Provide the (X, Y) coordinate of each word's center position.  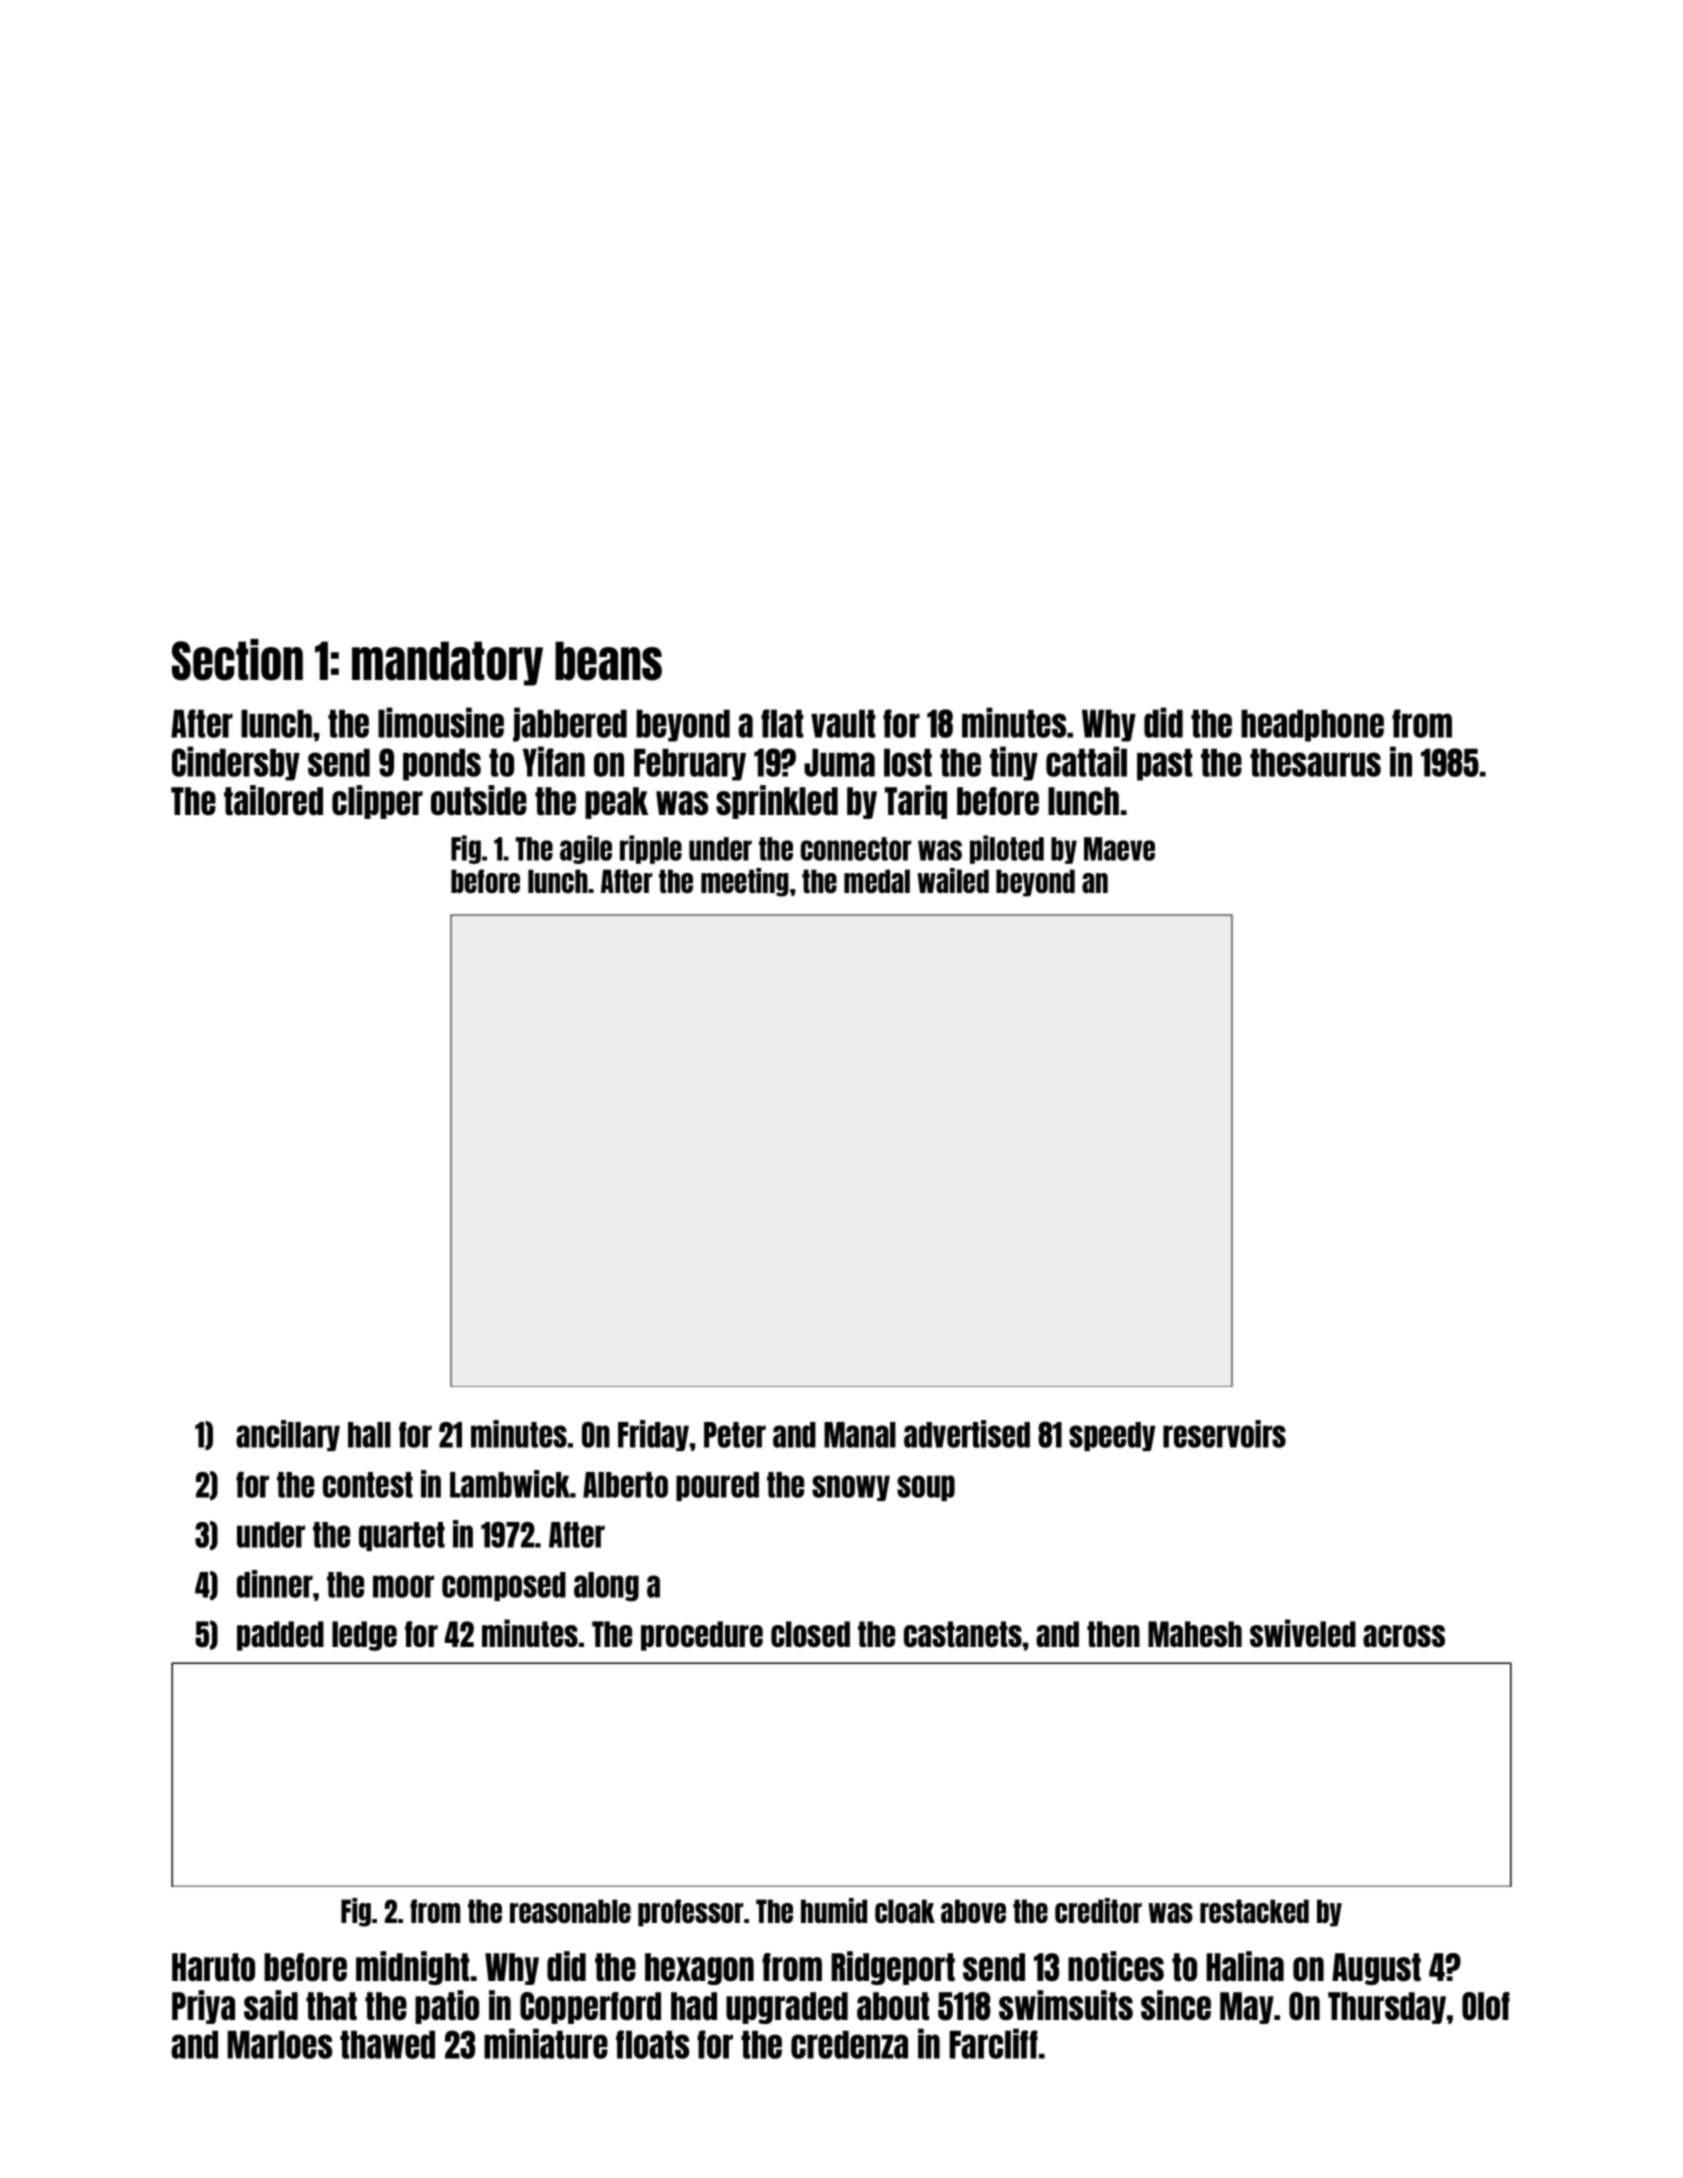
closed (810, 1634)
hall (369, 1435)
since (1176, 2005)
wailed (953, 880)
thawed (387, 2044)
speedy (1112, 1436)
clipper (377, 802)
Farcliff (993, 2043)
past (1164, 764)
